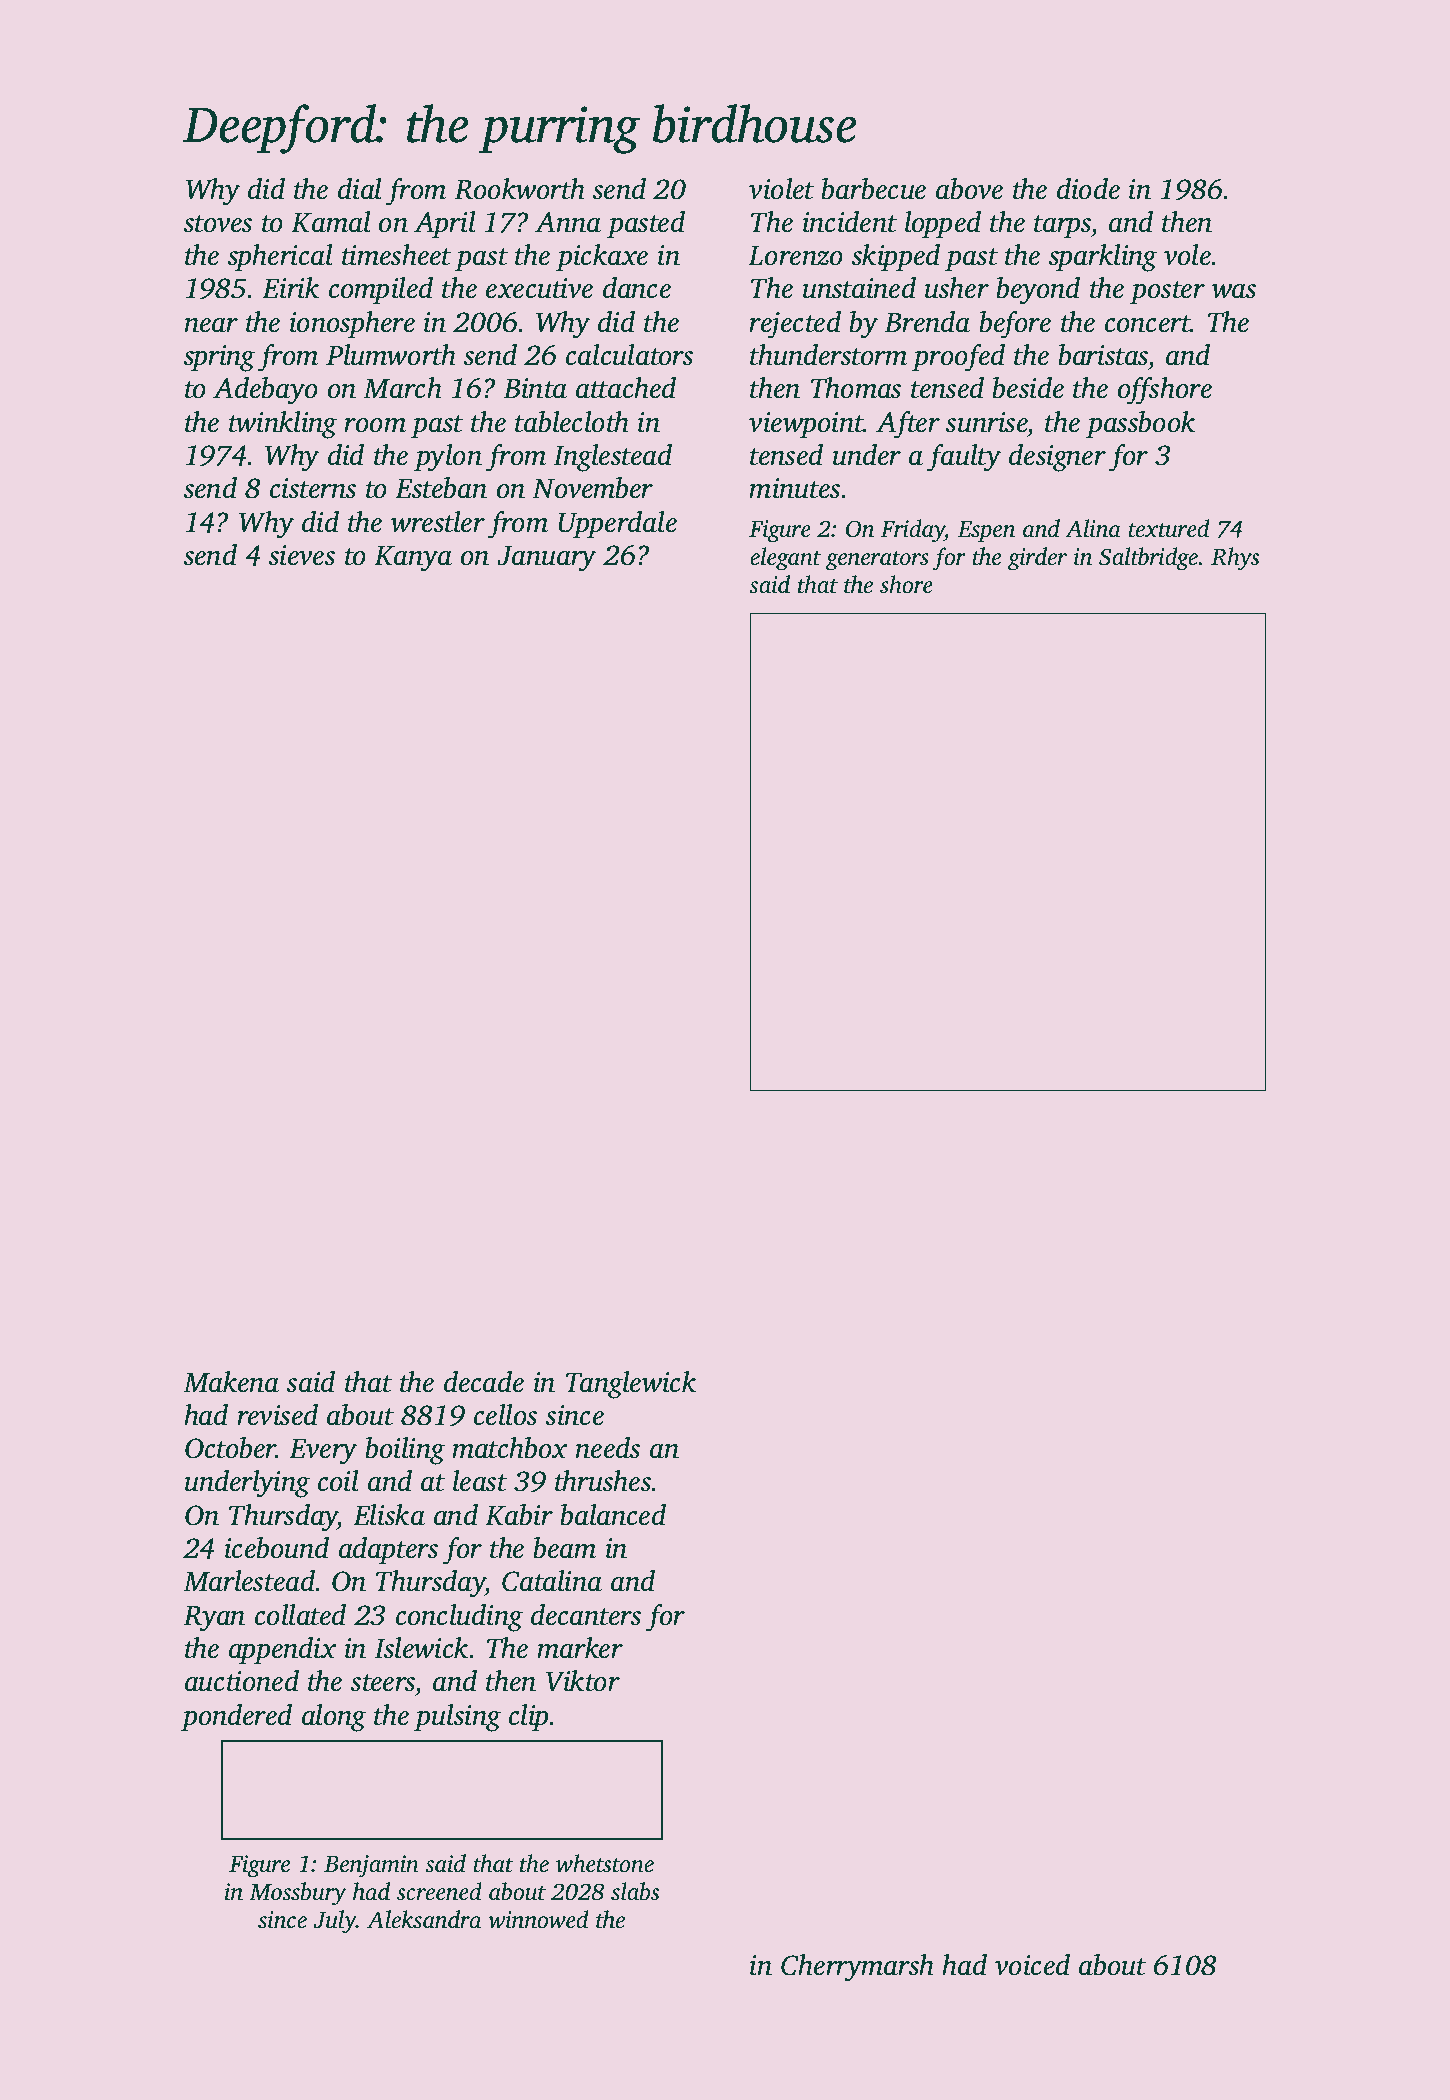  I want to click on Benjamin, so click(371, 1866).
